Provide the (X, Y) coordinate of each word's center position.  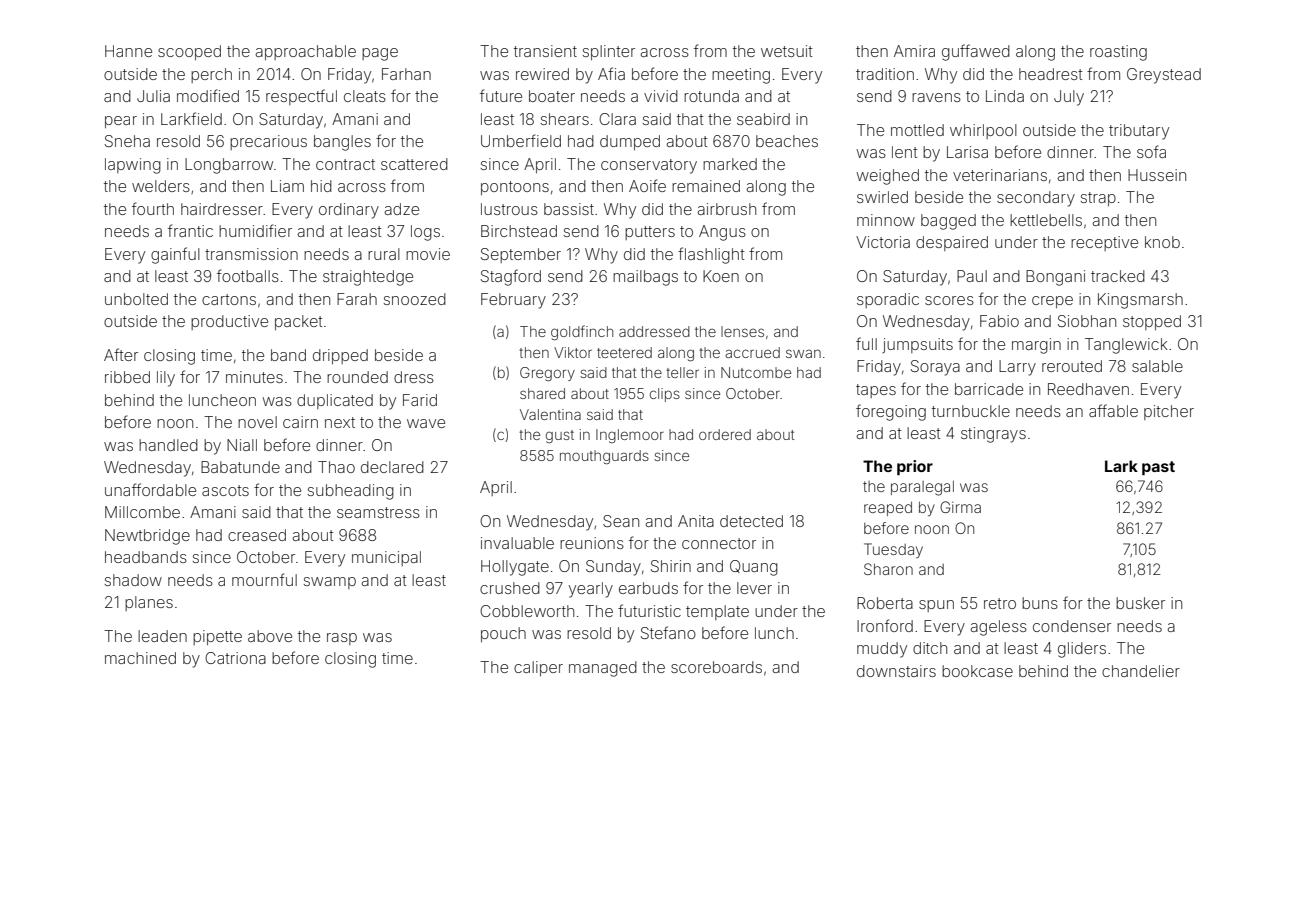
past (1158, 468)
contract (345, 164)
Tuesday (893, 550)
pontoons (515, 188)
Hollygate (515, 568)
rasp (342, 639)
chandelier (1141, 671)
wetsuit (786, 51)
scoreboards (716, 667)
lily (166, 379)
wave (426, 423)
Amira (914, 51)
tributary (1139, 132)
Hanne (128, 51)
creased (257, 535)
